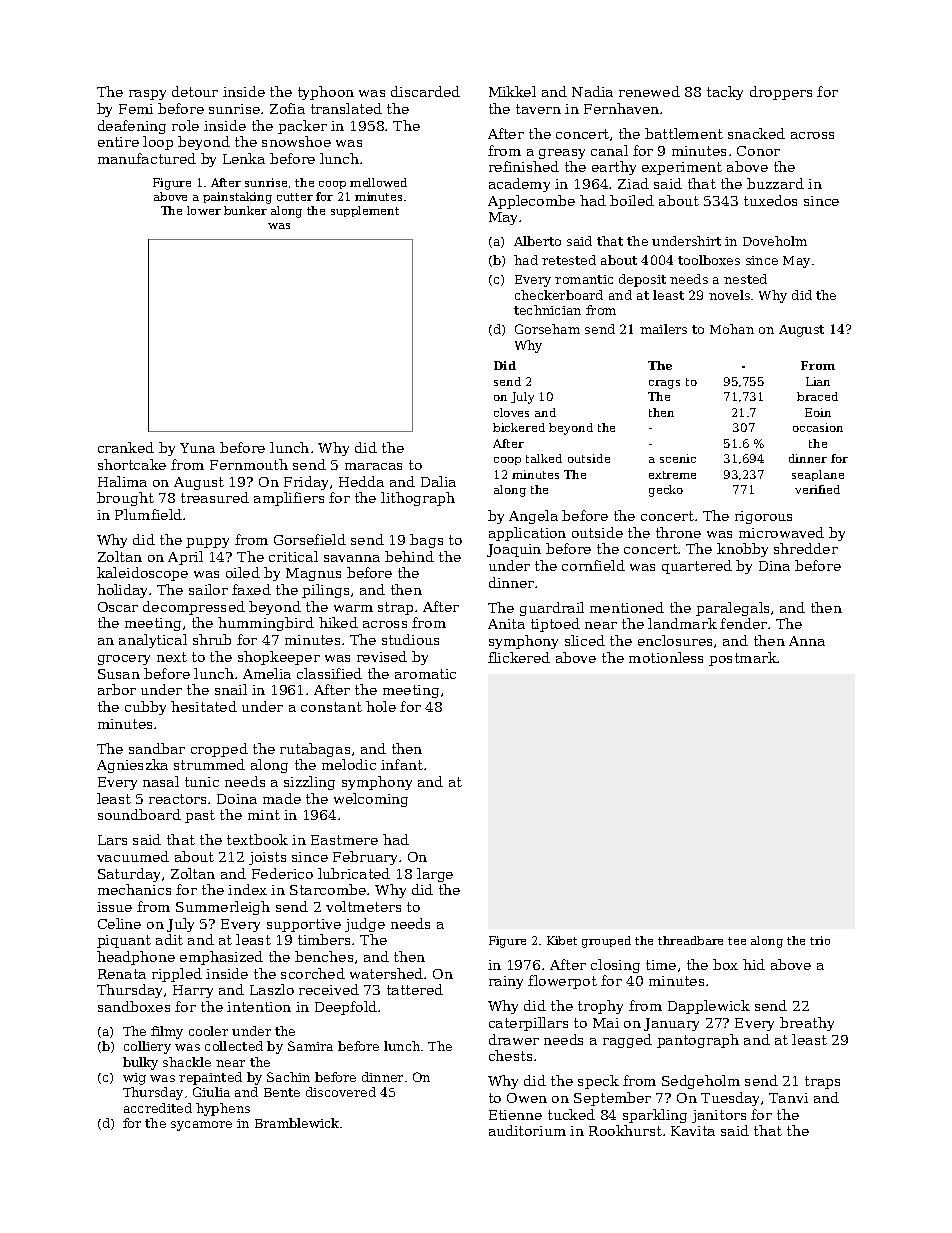 This document has height=1233, width=952. What do you see at coordinates (555, 625) in the document?
I see `tiptoed` at bounding box center [555, 625].
